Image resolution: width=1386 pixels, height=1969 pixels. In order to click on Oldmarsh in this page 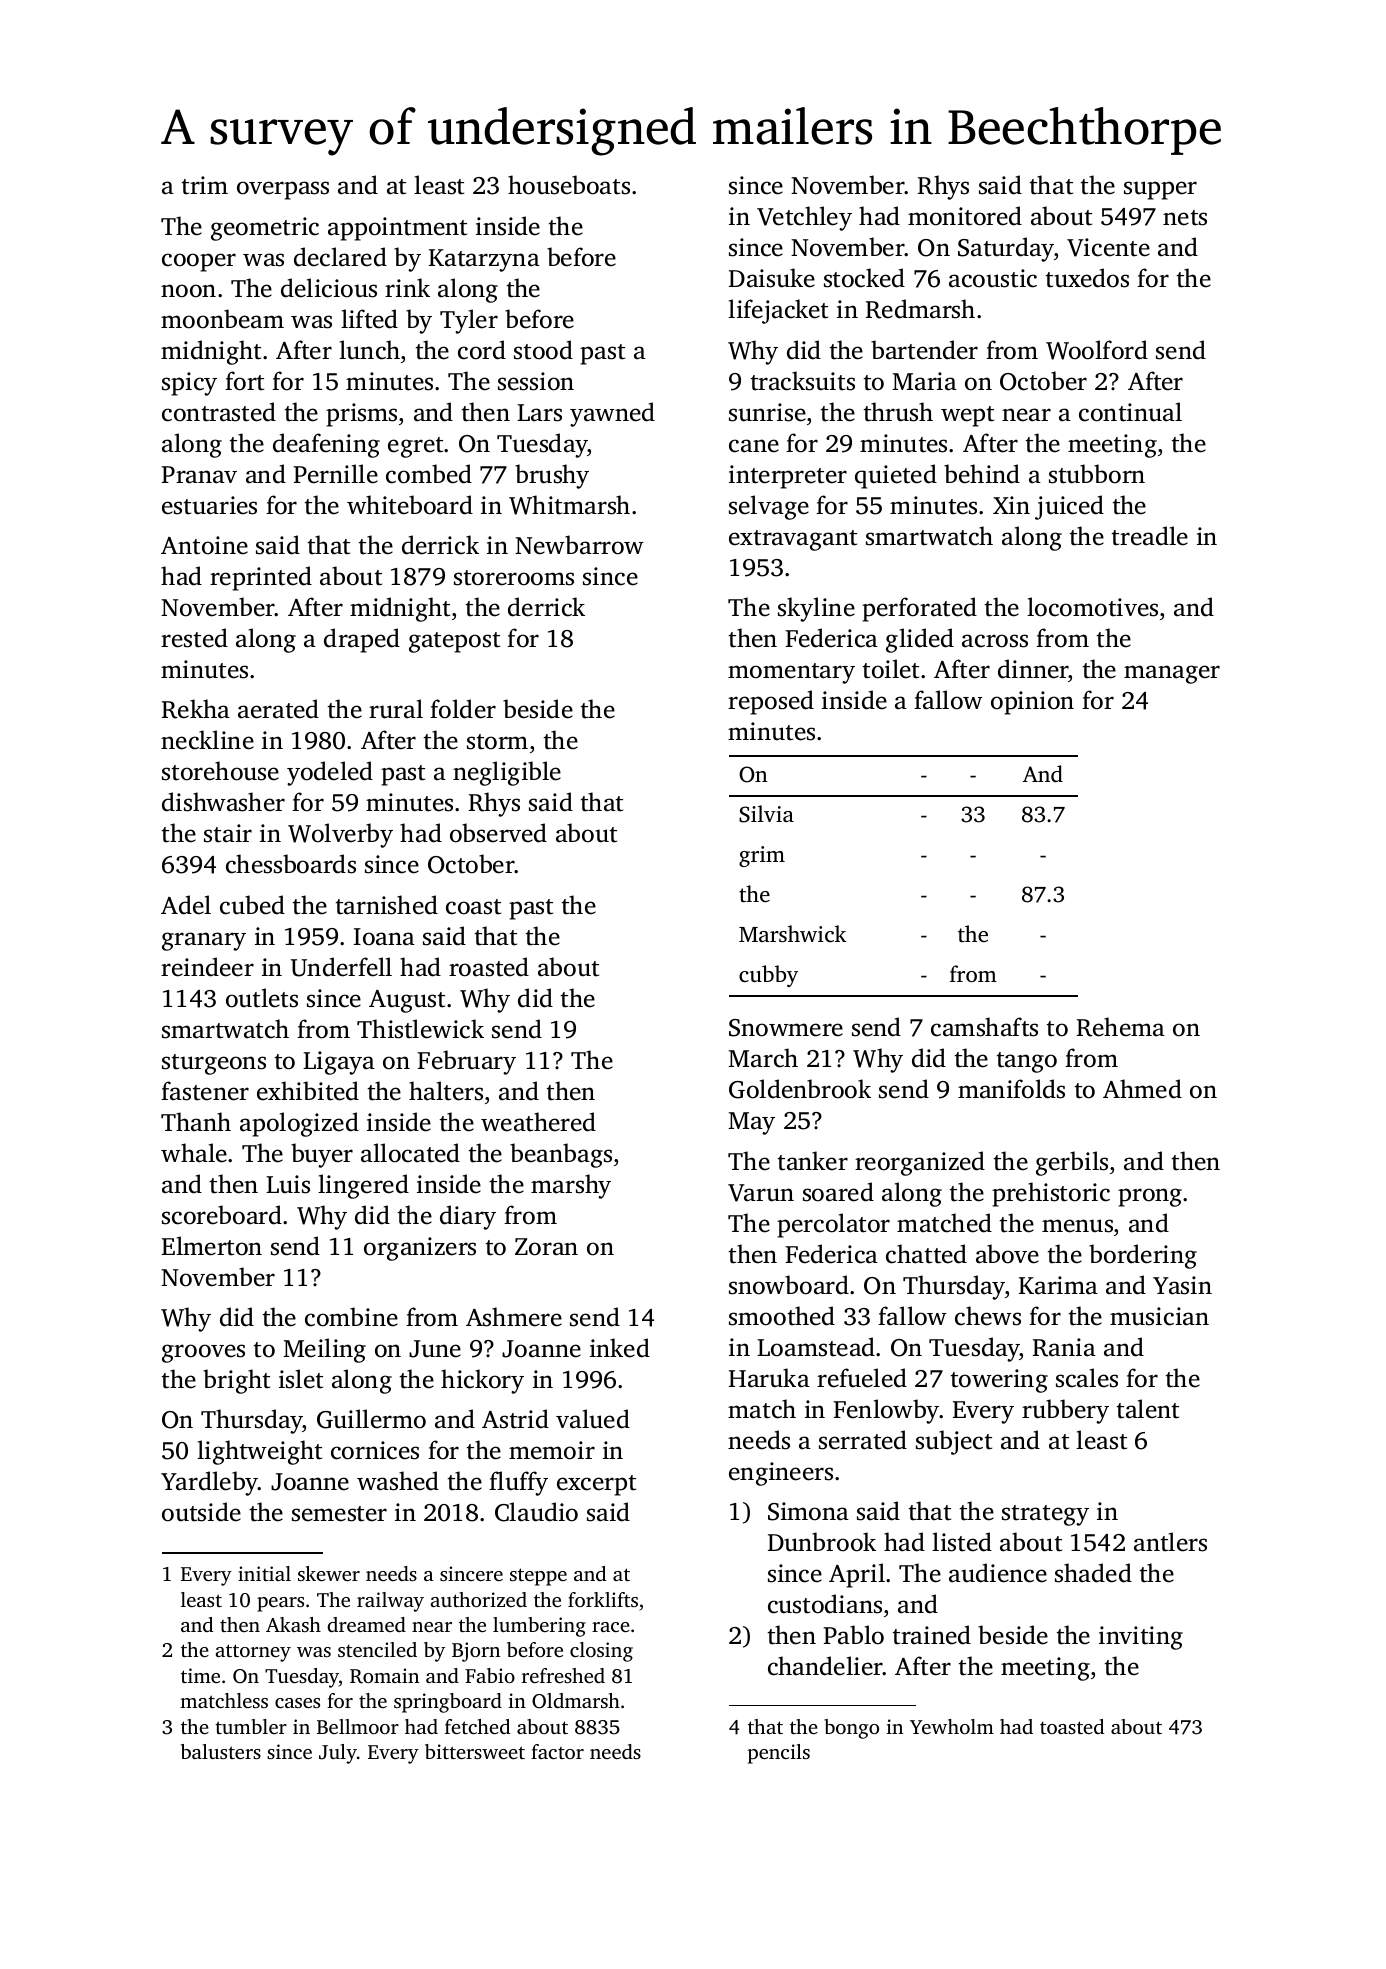, I will do `click(576, 1701)`.
